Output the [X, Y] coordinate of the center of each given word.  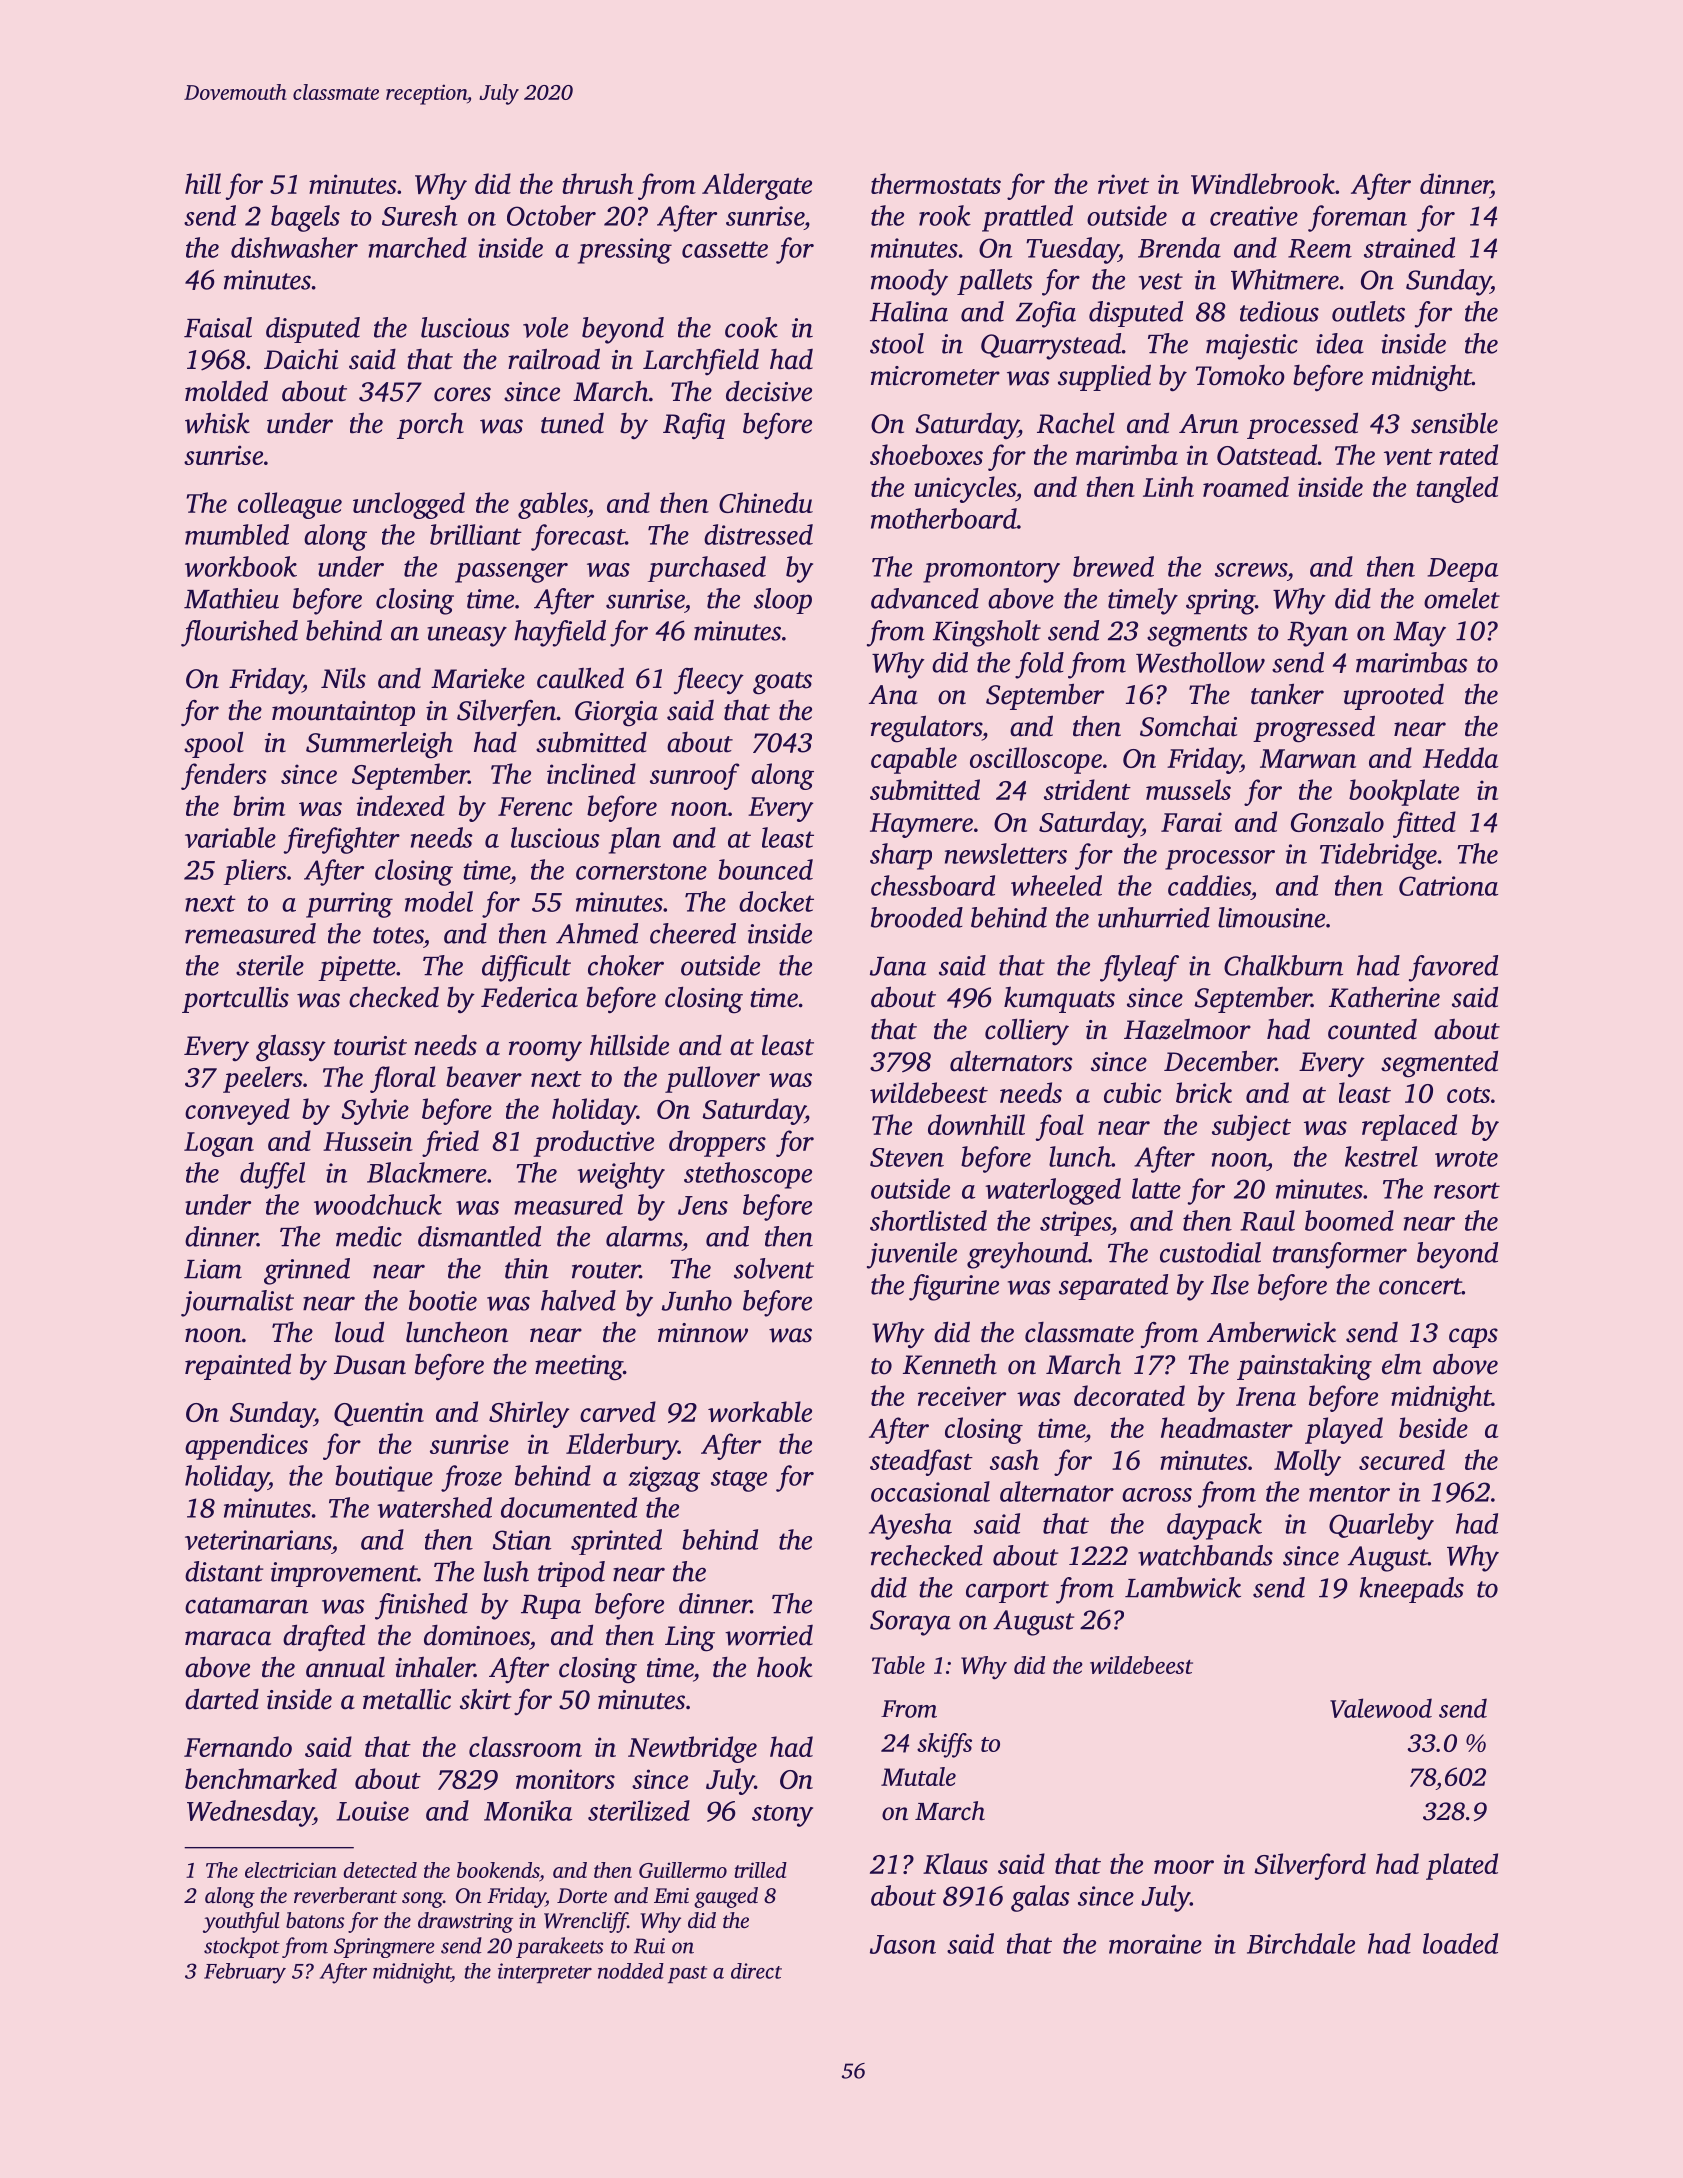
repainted [238, 1366]
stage [739, 1481]
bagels [305, 218]
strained [1409, 247]
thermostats [936, 183]
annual [345, 1667]
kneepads [1412, 1590]
